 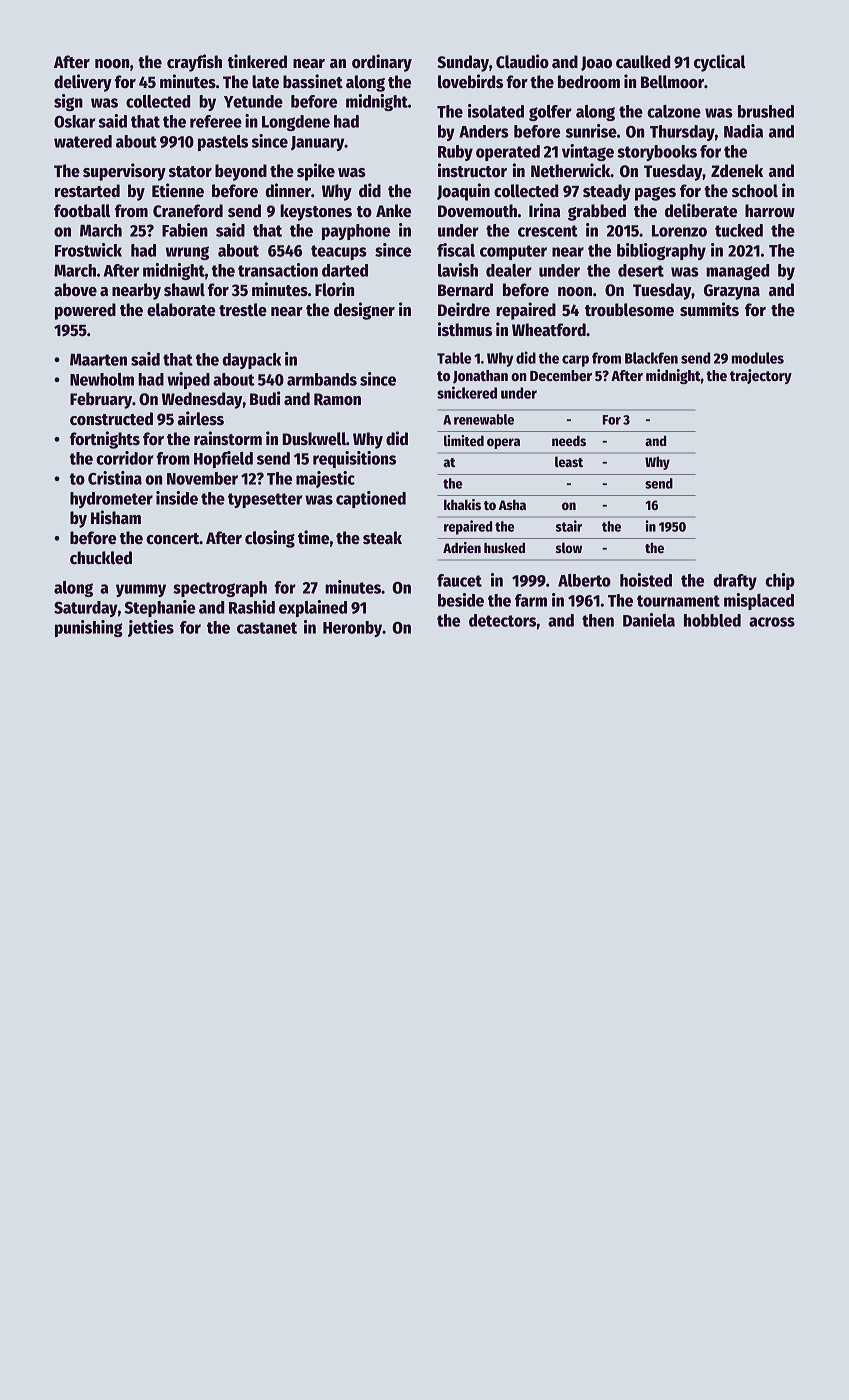 What do you see at coordinates (296, 123) in the screenshot?
I see `Longdene` at bounding box center [296, 123].
